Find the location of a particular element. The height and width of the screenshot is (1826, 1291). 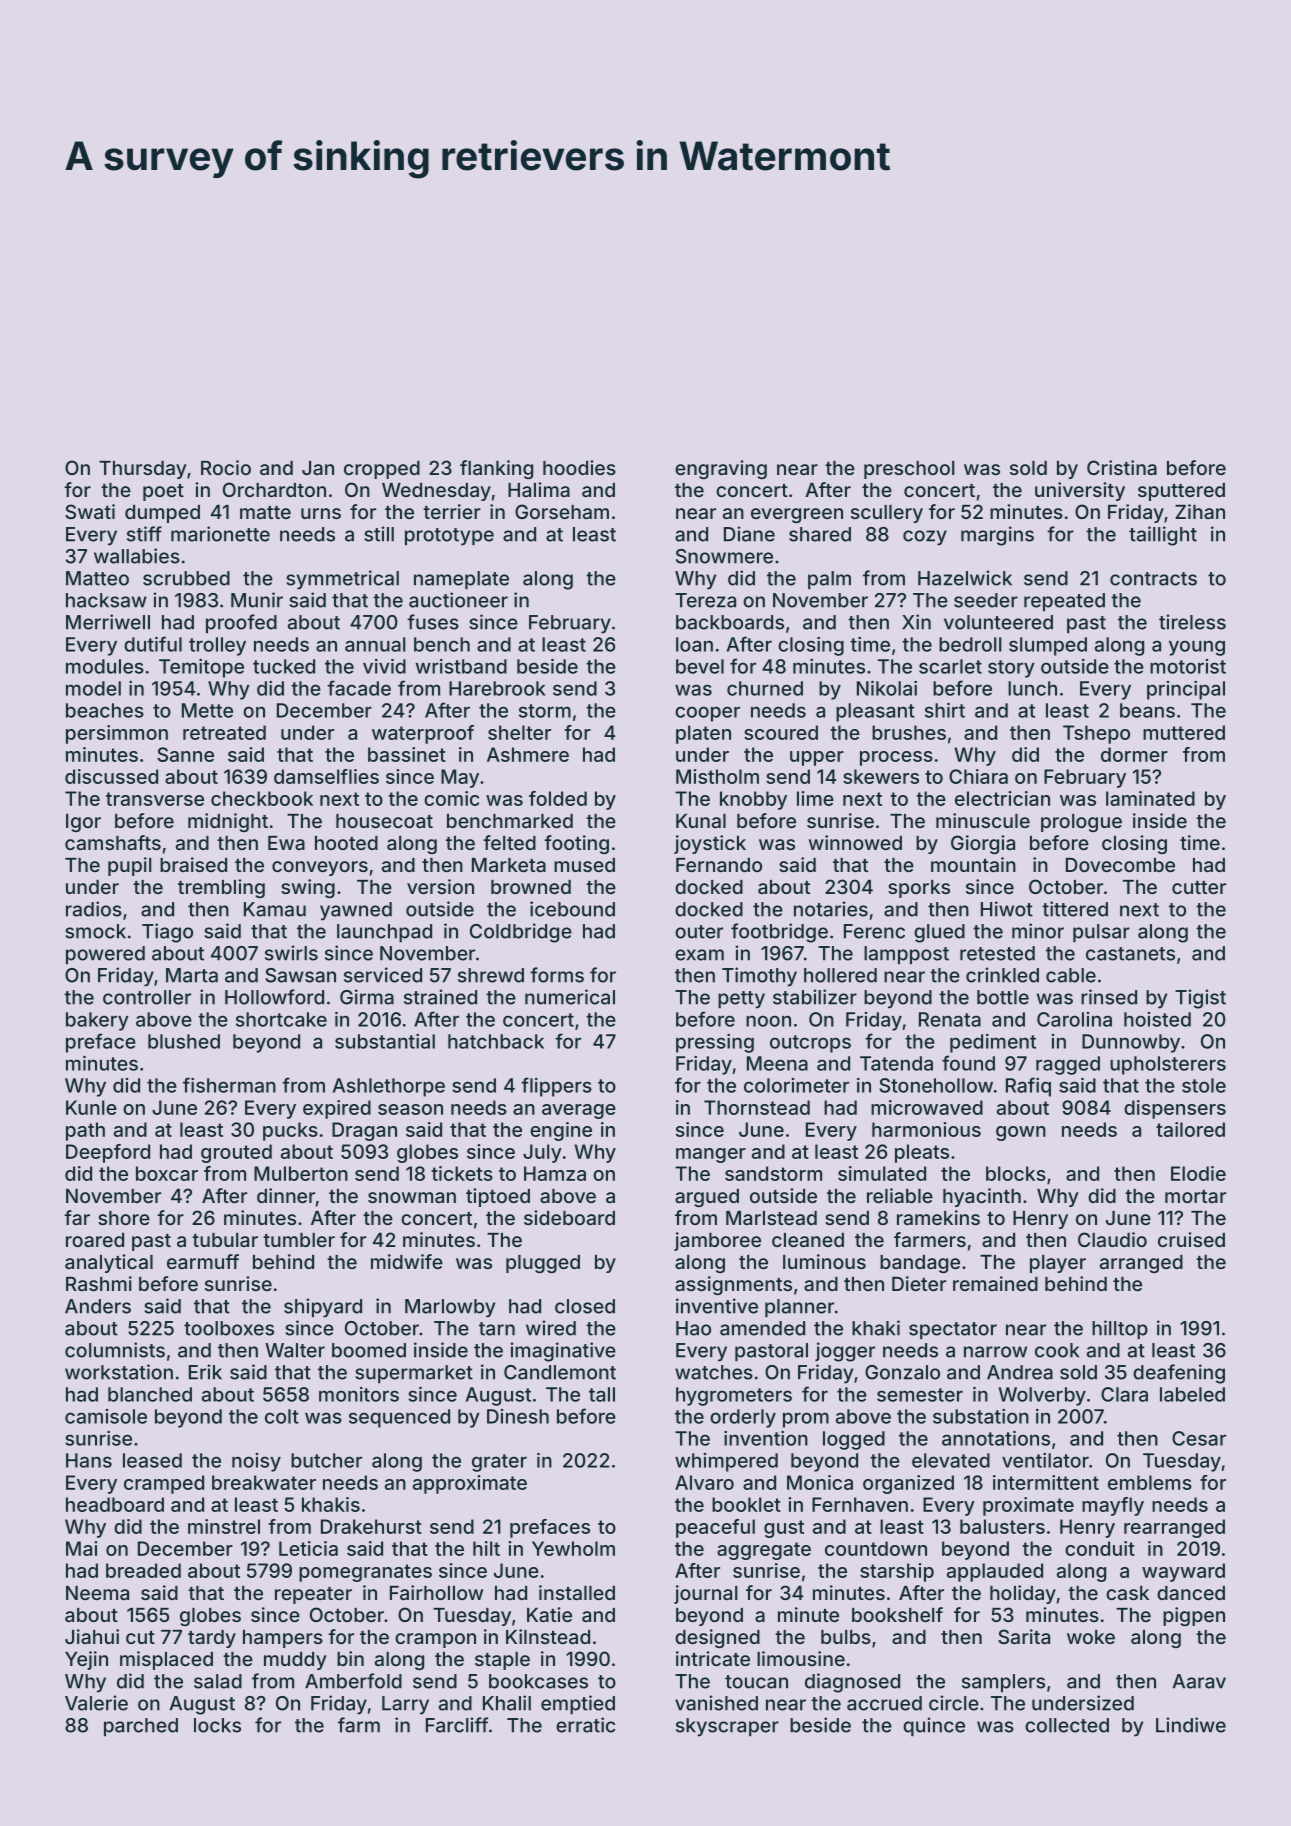

Xin is located at coordinates (916, 622).
